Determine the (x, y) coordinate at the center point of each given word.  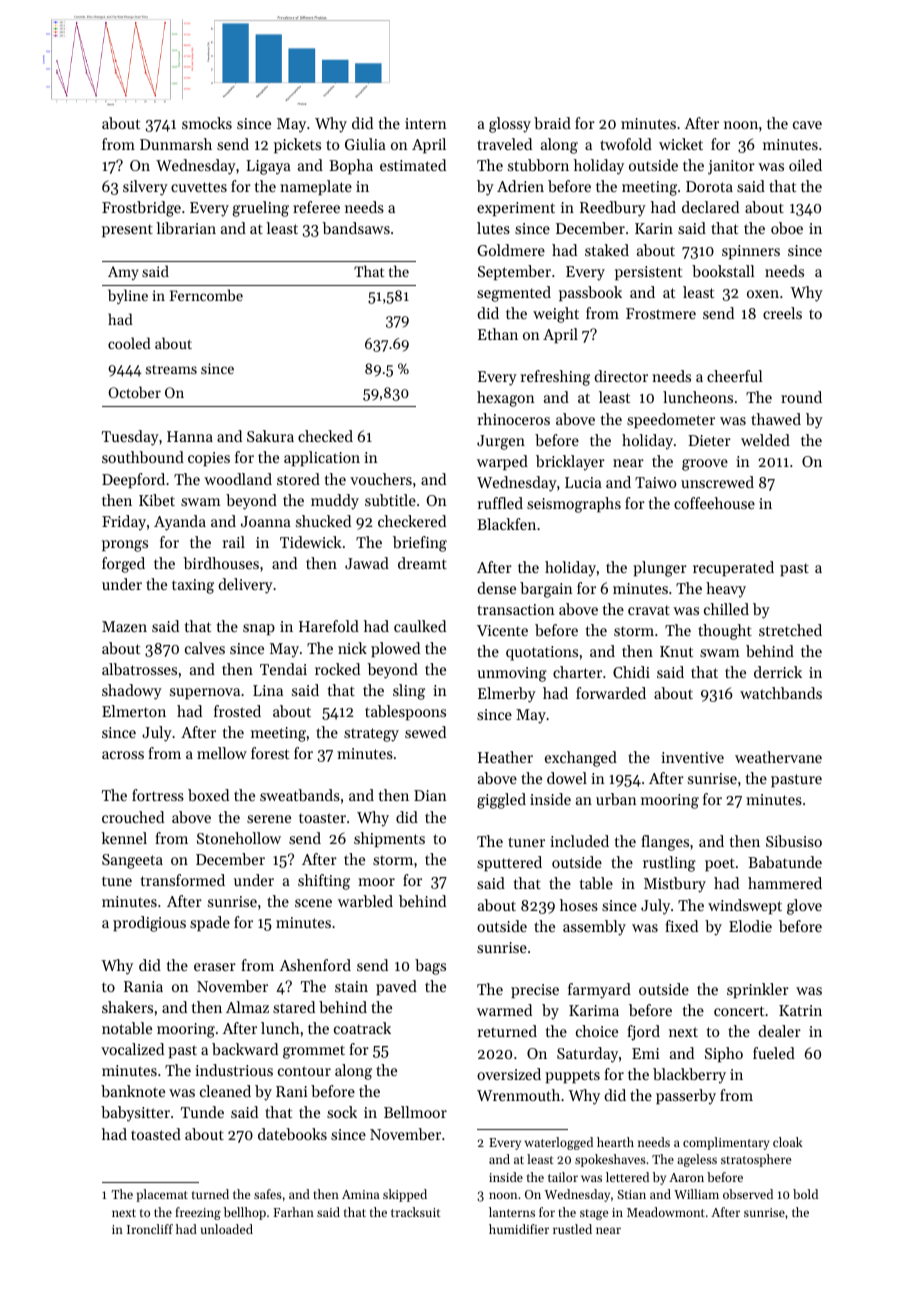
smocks (207, 123)
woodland (238, 479)
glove (804, 907)
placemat (162, 1195)
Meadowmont (666, 1212)
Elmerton (134, 711)
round (801, 397)
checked (325, 436)
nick (352, 648)
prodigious (149, 924)
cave (807, 125)
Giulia (365, 144)
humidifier (519, 1229)
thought (725, 632)
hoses (579, 905)
